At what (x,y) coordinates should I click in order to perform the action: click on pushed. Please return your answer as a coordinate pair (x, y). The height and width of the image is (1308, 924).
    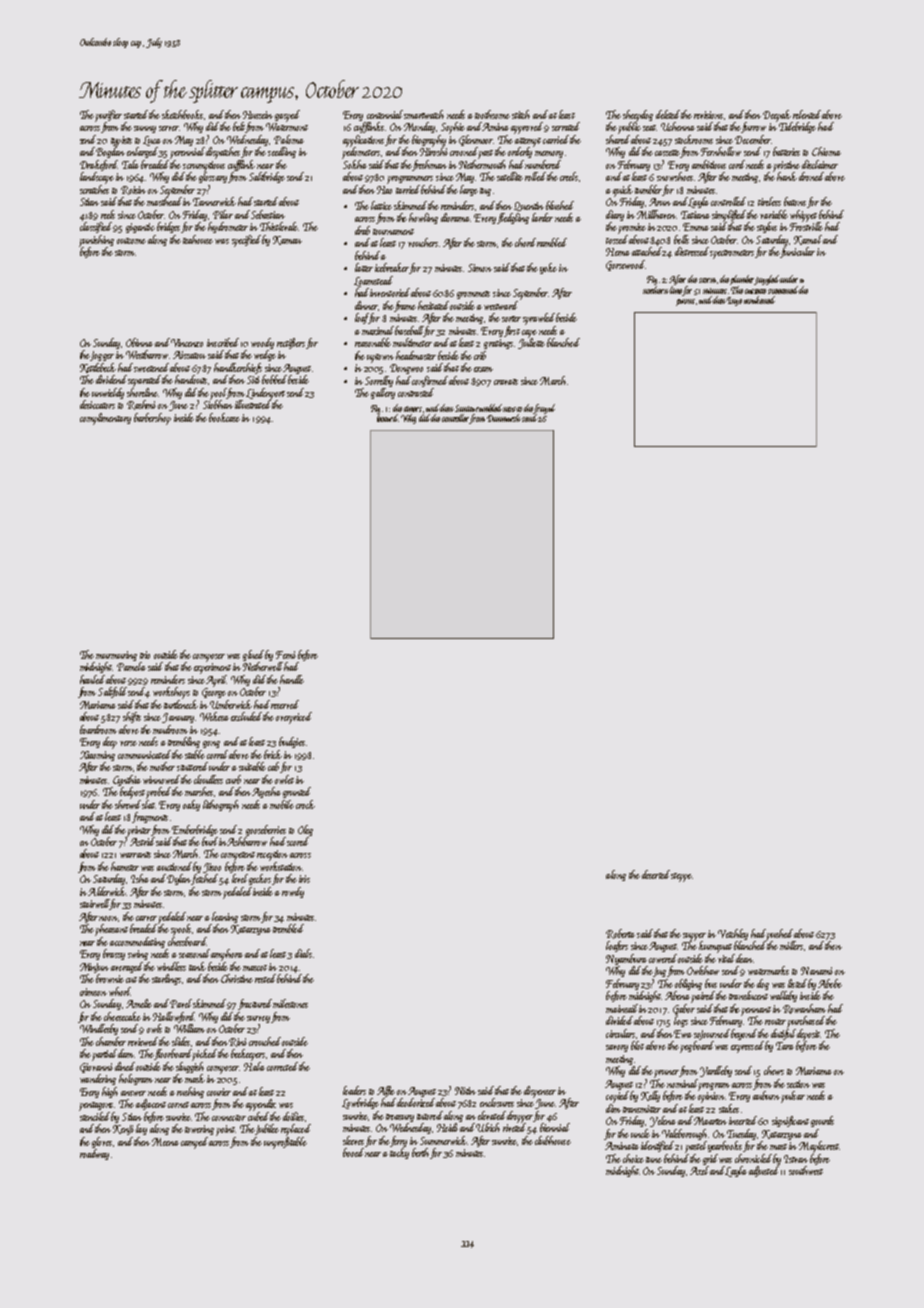
    Looking at the image, I should click on (780, 934).
